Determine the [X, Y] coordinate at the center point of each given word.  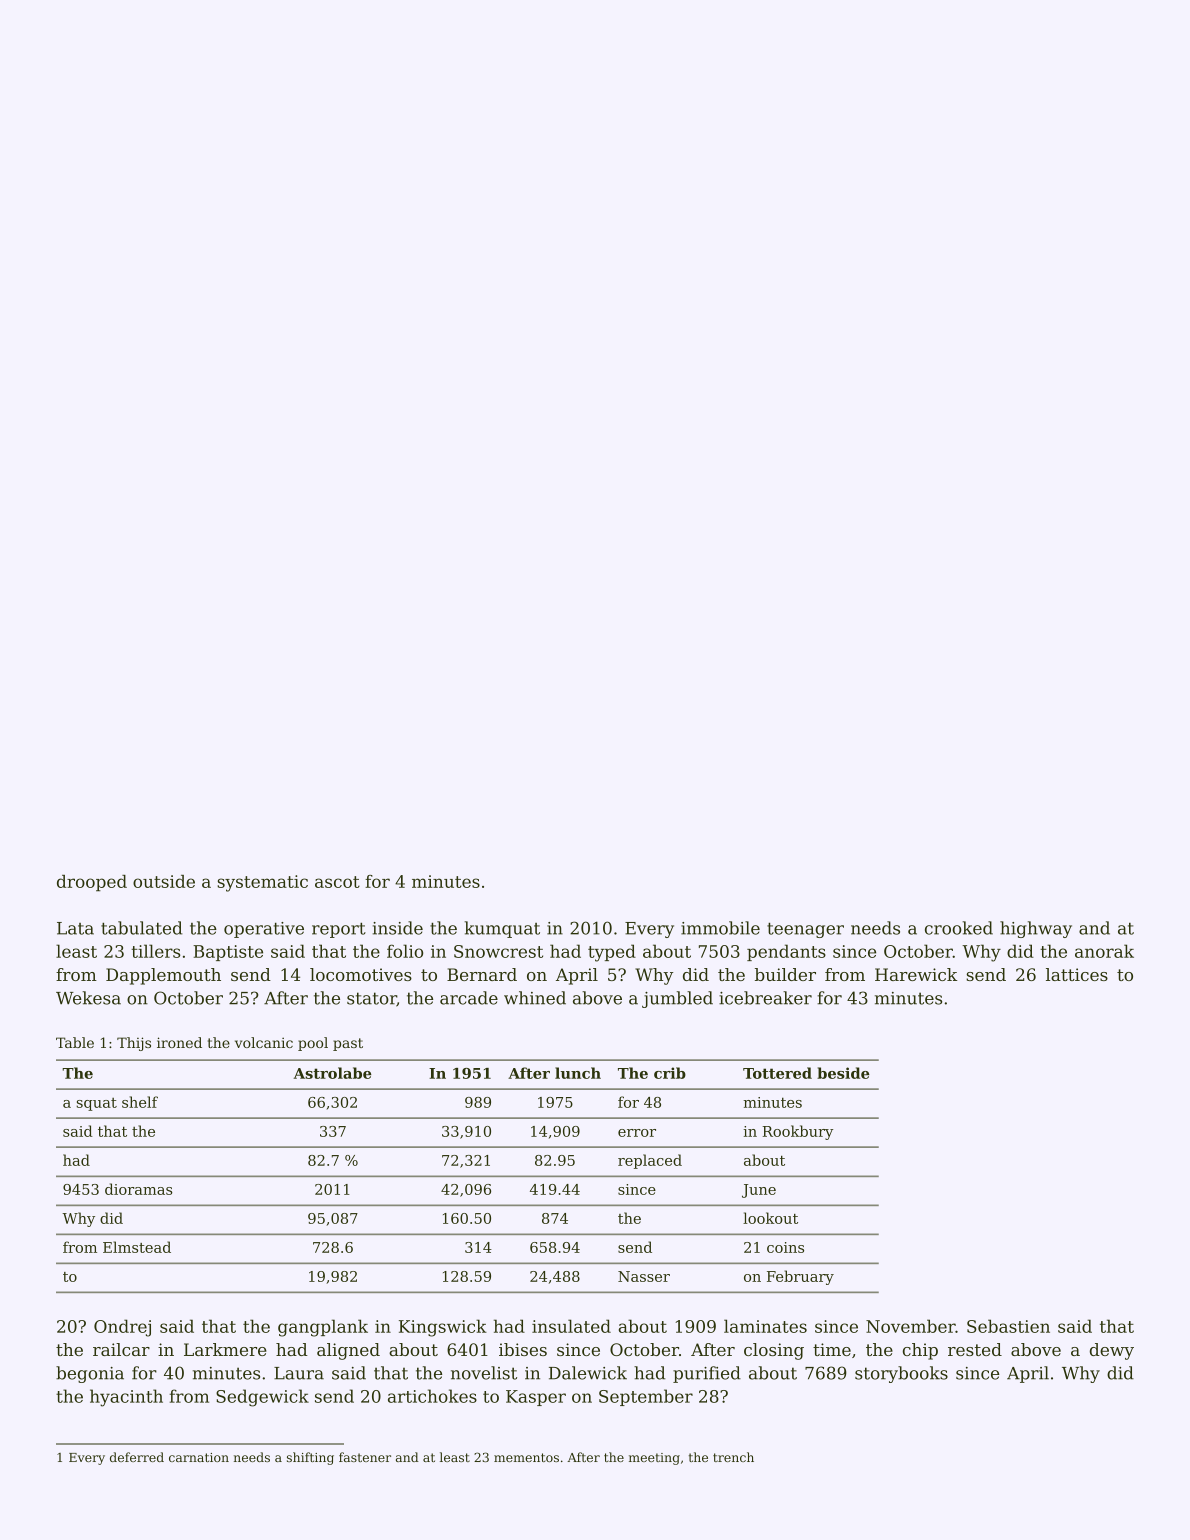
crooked [959, 928]
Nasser [644, 1276]
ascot [337, 882]
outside [164, 881]
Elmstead [137, 1247]
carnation [199, 1457]
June [759, 1191]
